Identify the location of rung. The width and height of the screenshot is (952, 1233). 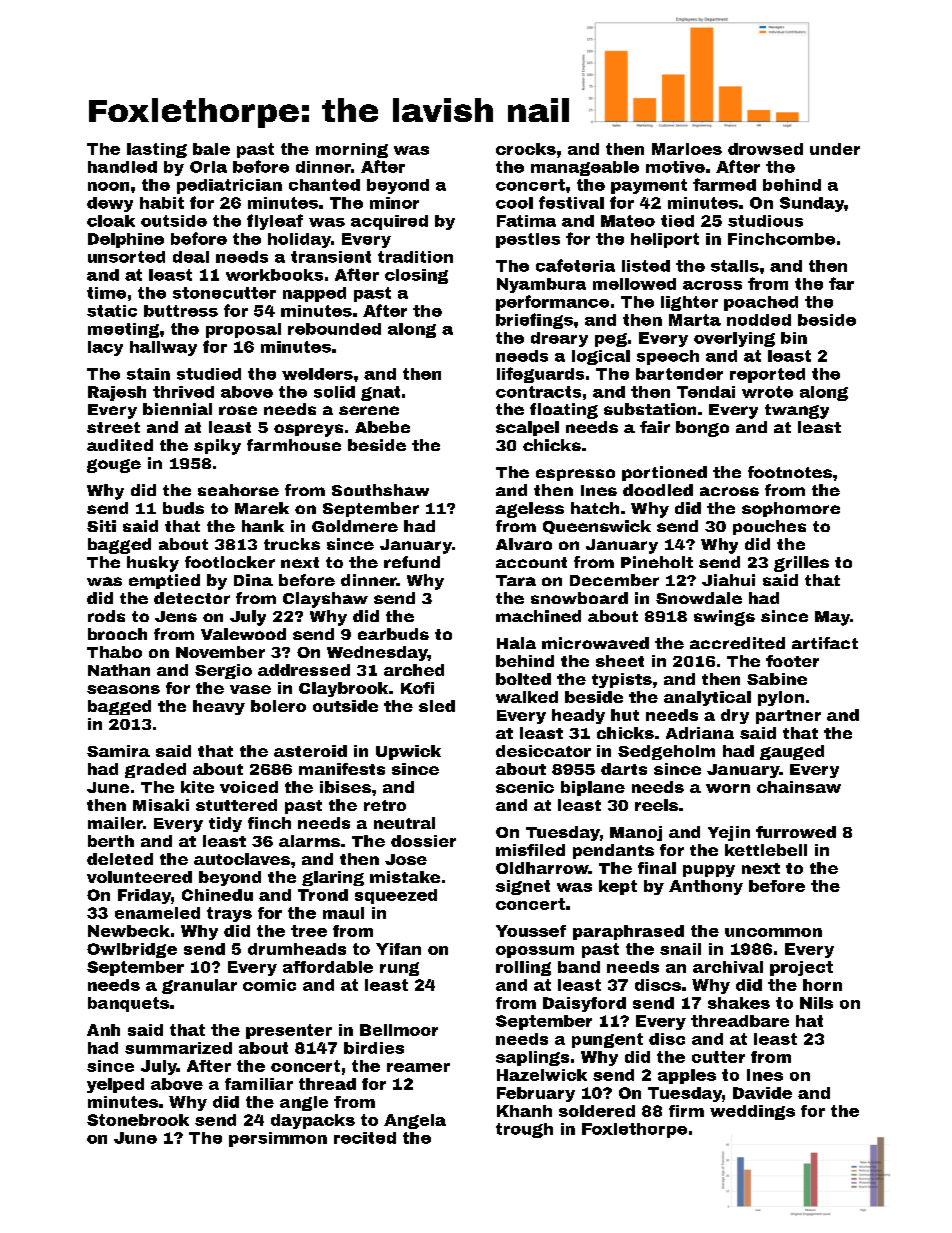
(399, 969).
